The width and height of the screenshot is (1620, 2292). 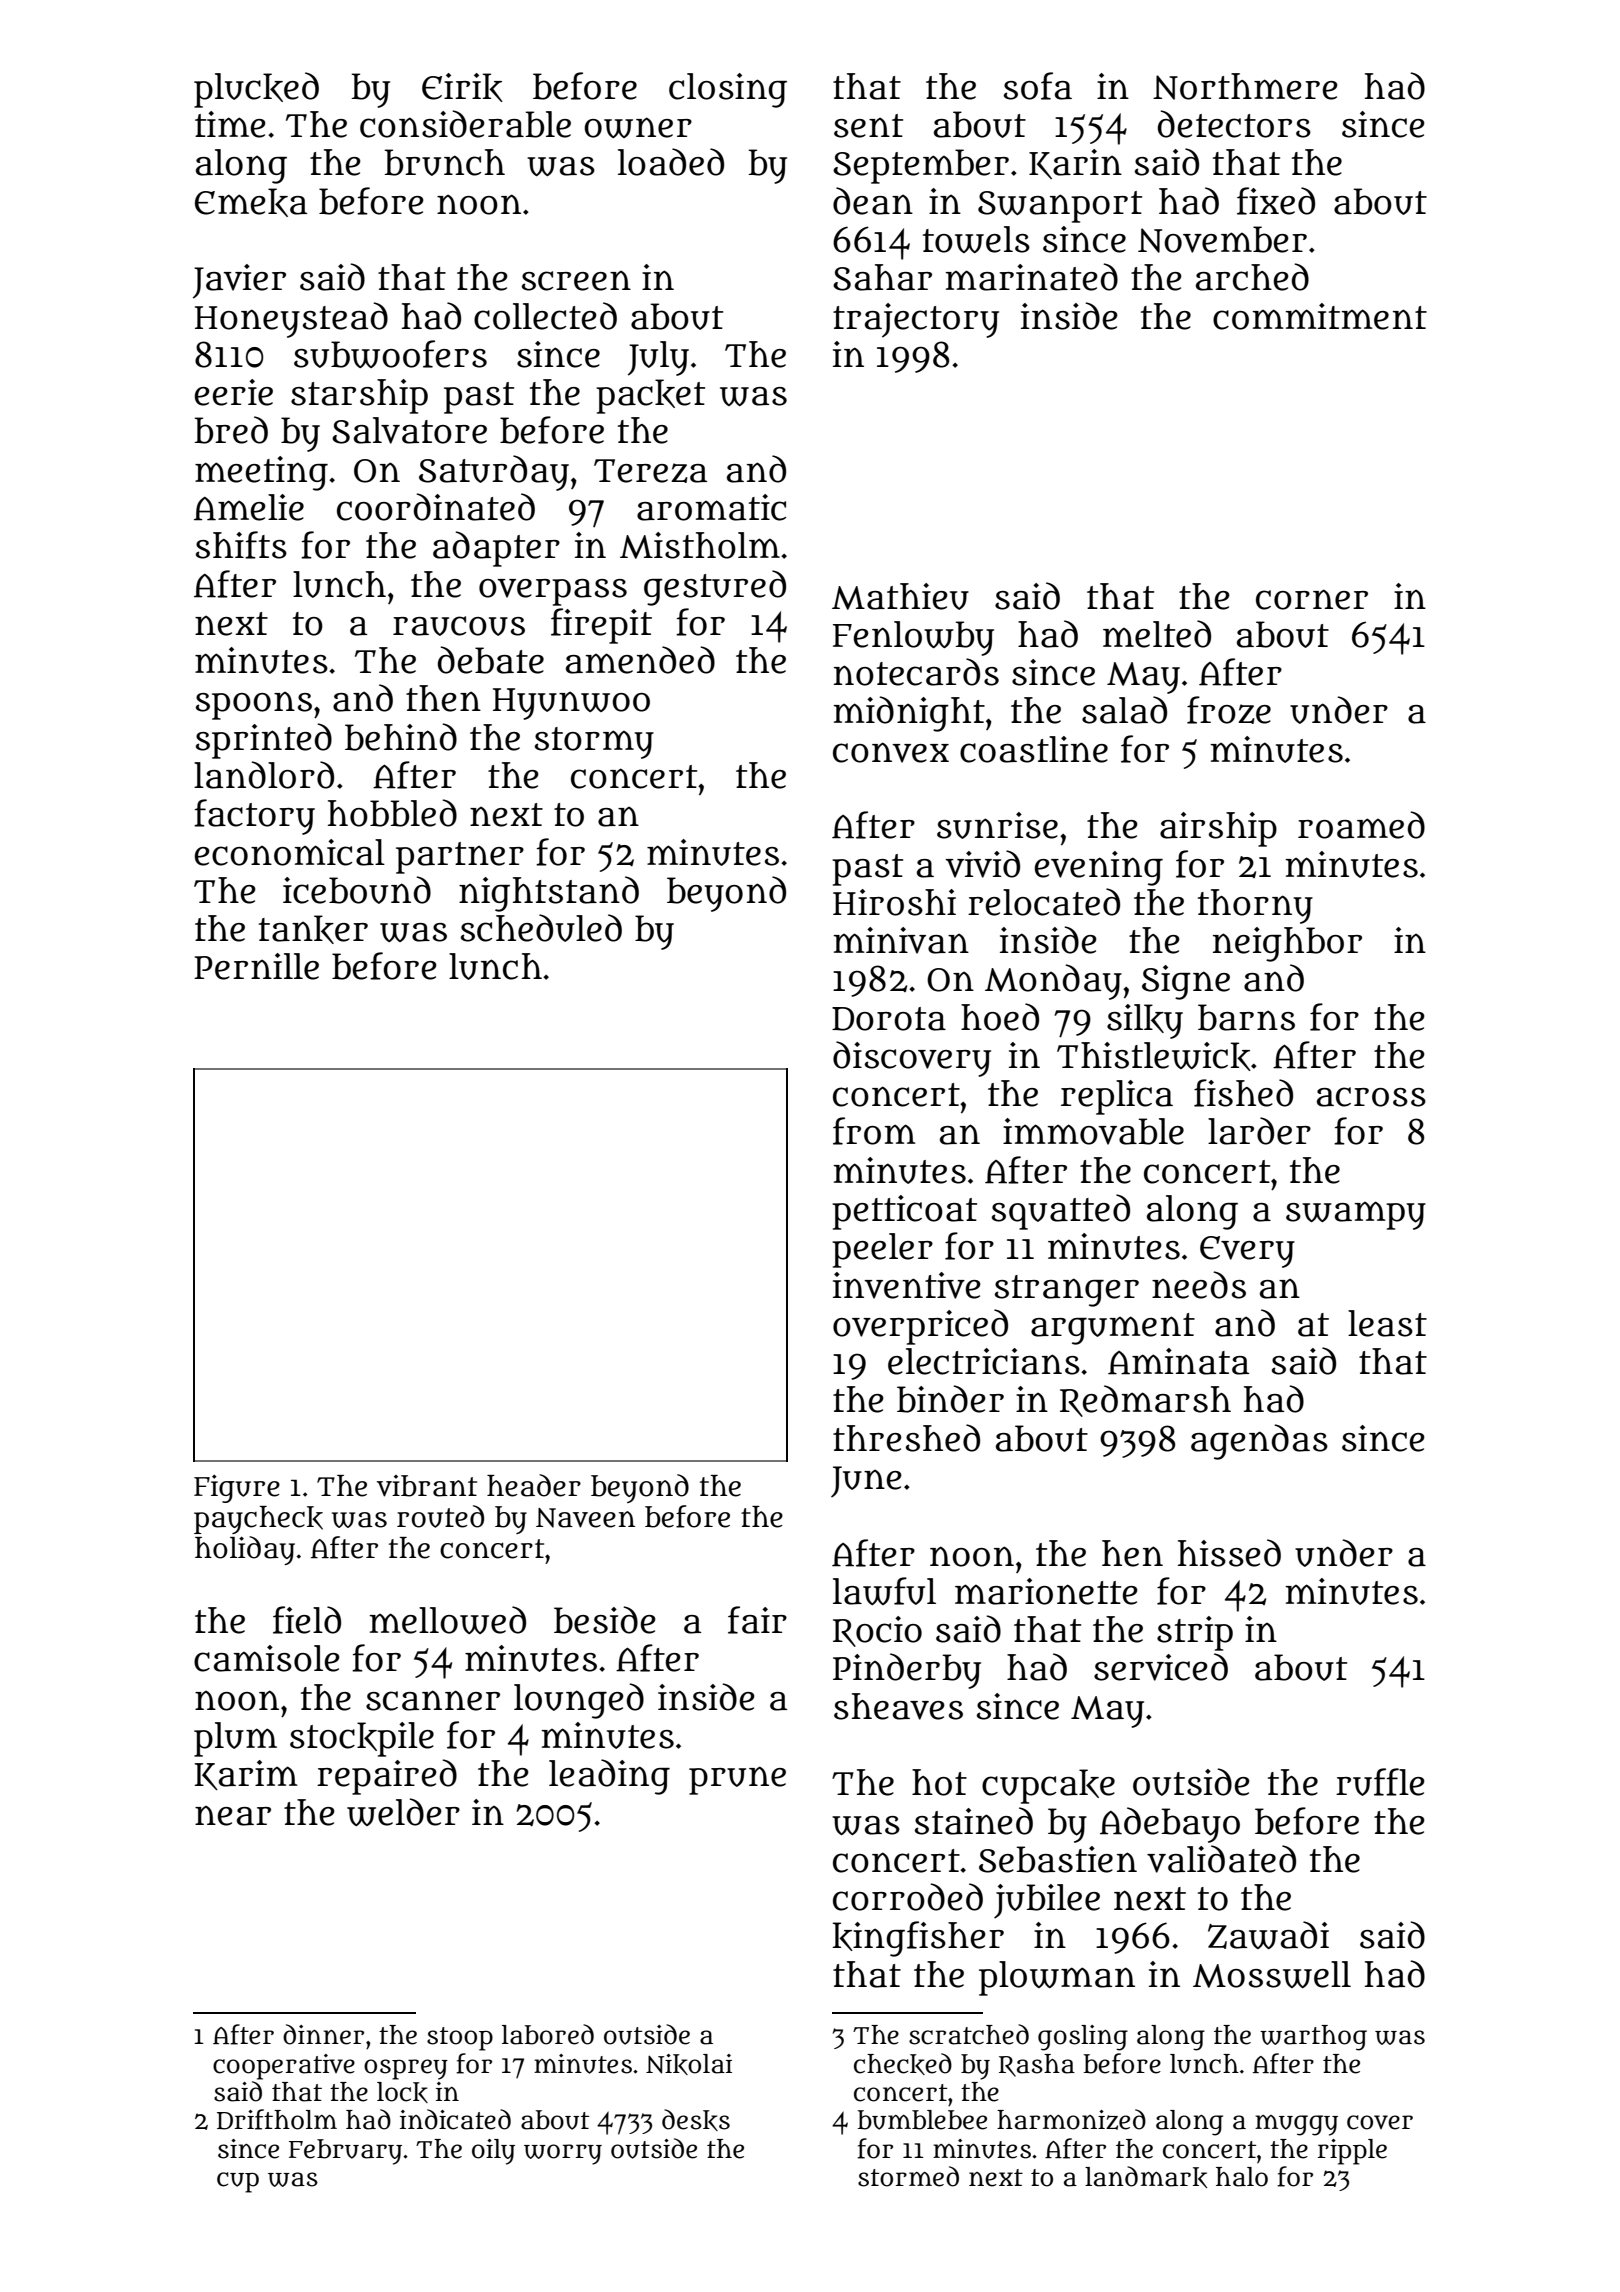 I want to click on leading, so click(x=609, y=1777).
